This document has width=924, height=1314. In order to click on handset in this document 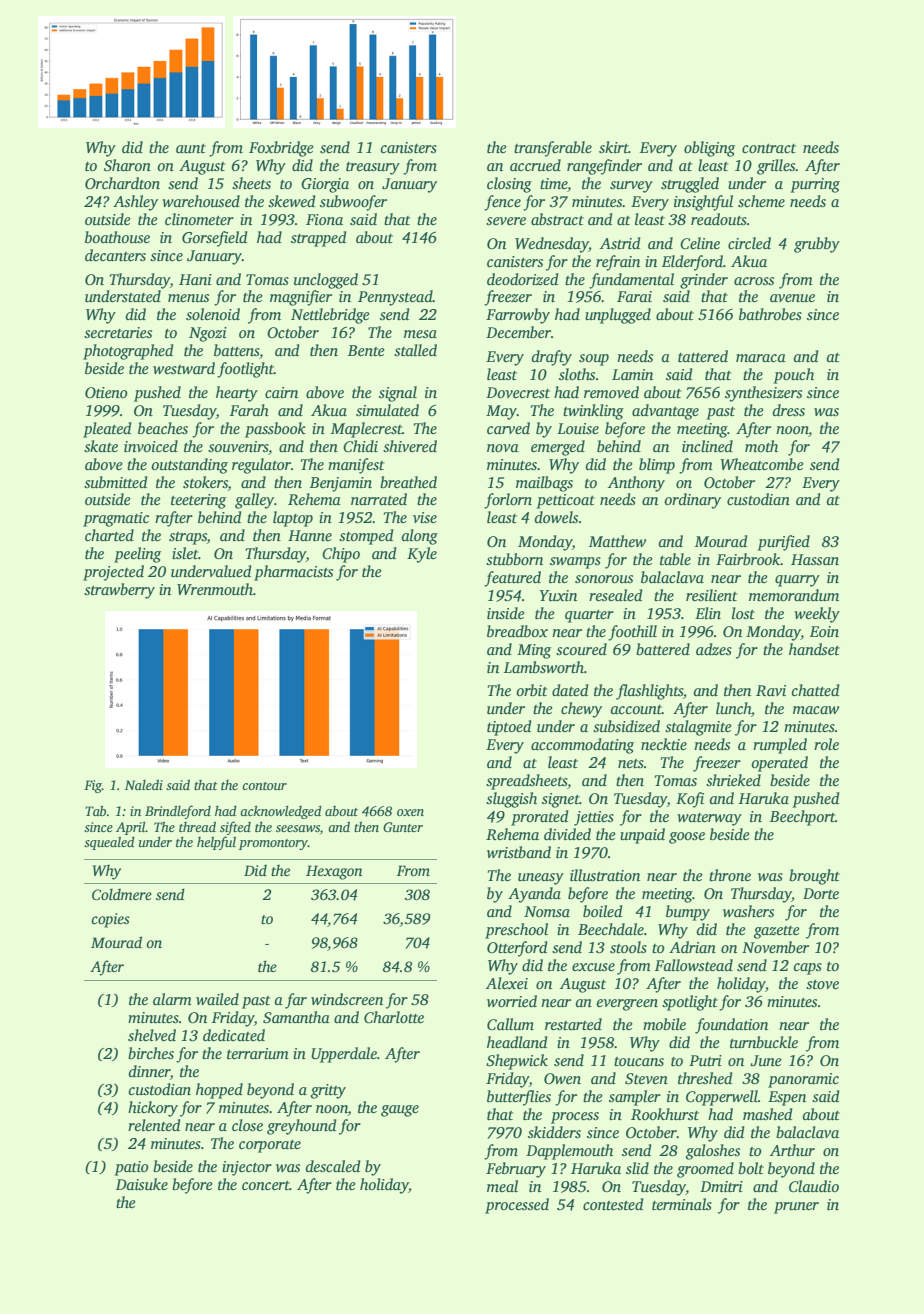, I will do `click(814, 649)`.
